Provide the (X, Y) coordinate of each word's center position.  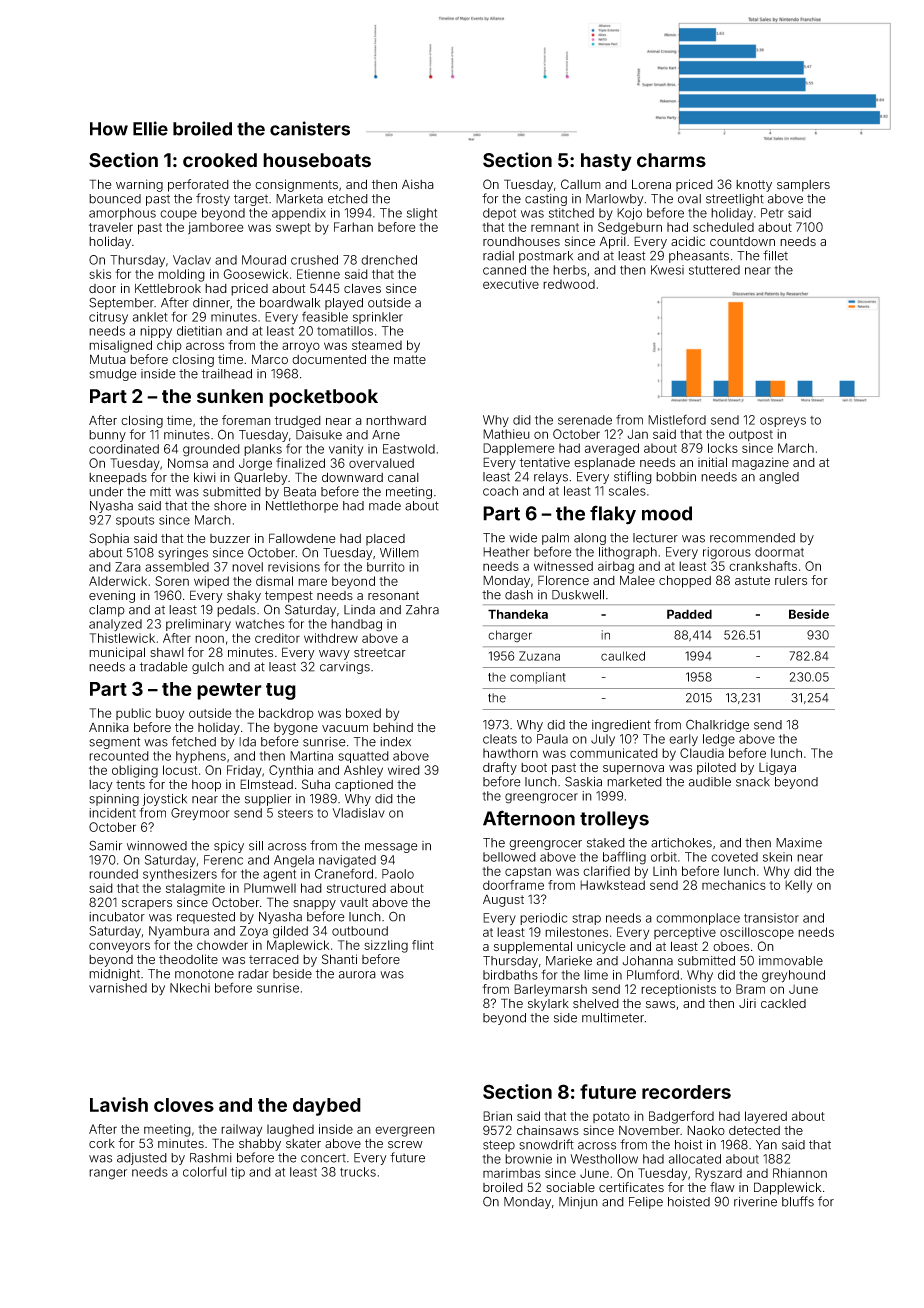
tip (238, 1173)
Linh (665, 871)
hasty (606, 162)
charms (671, 160)
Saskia (583, 781)
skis (100, 274)
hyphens (201, 757)
